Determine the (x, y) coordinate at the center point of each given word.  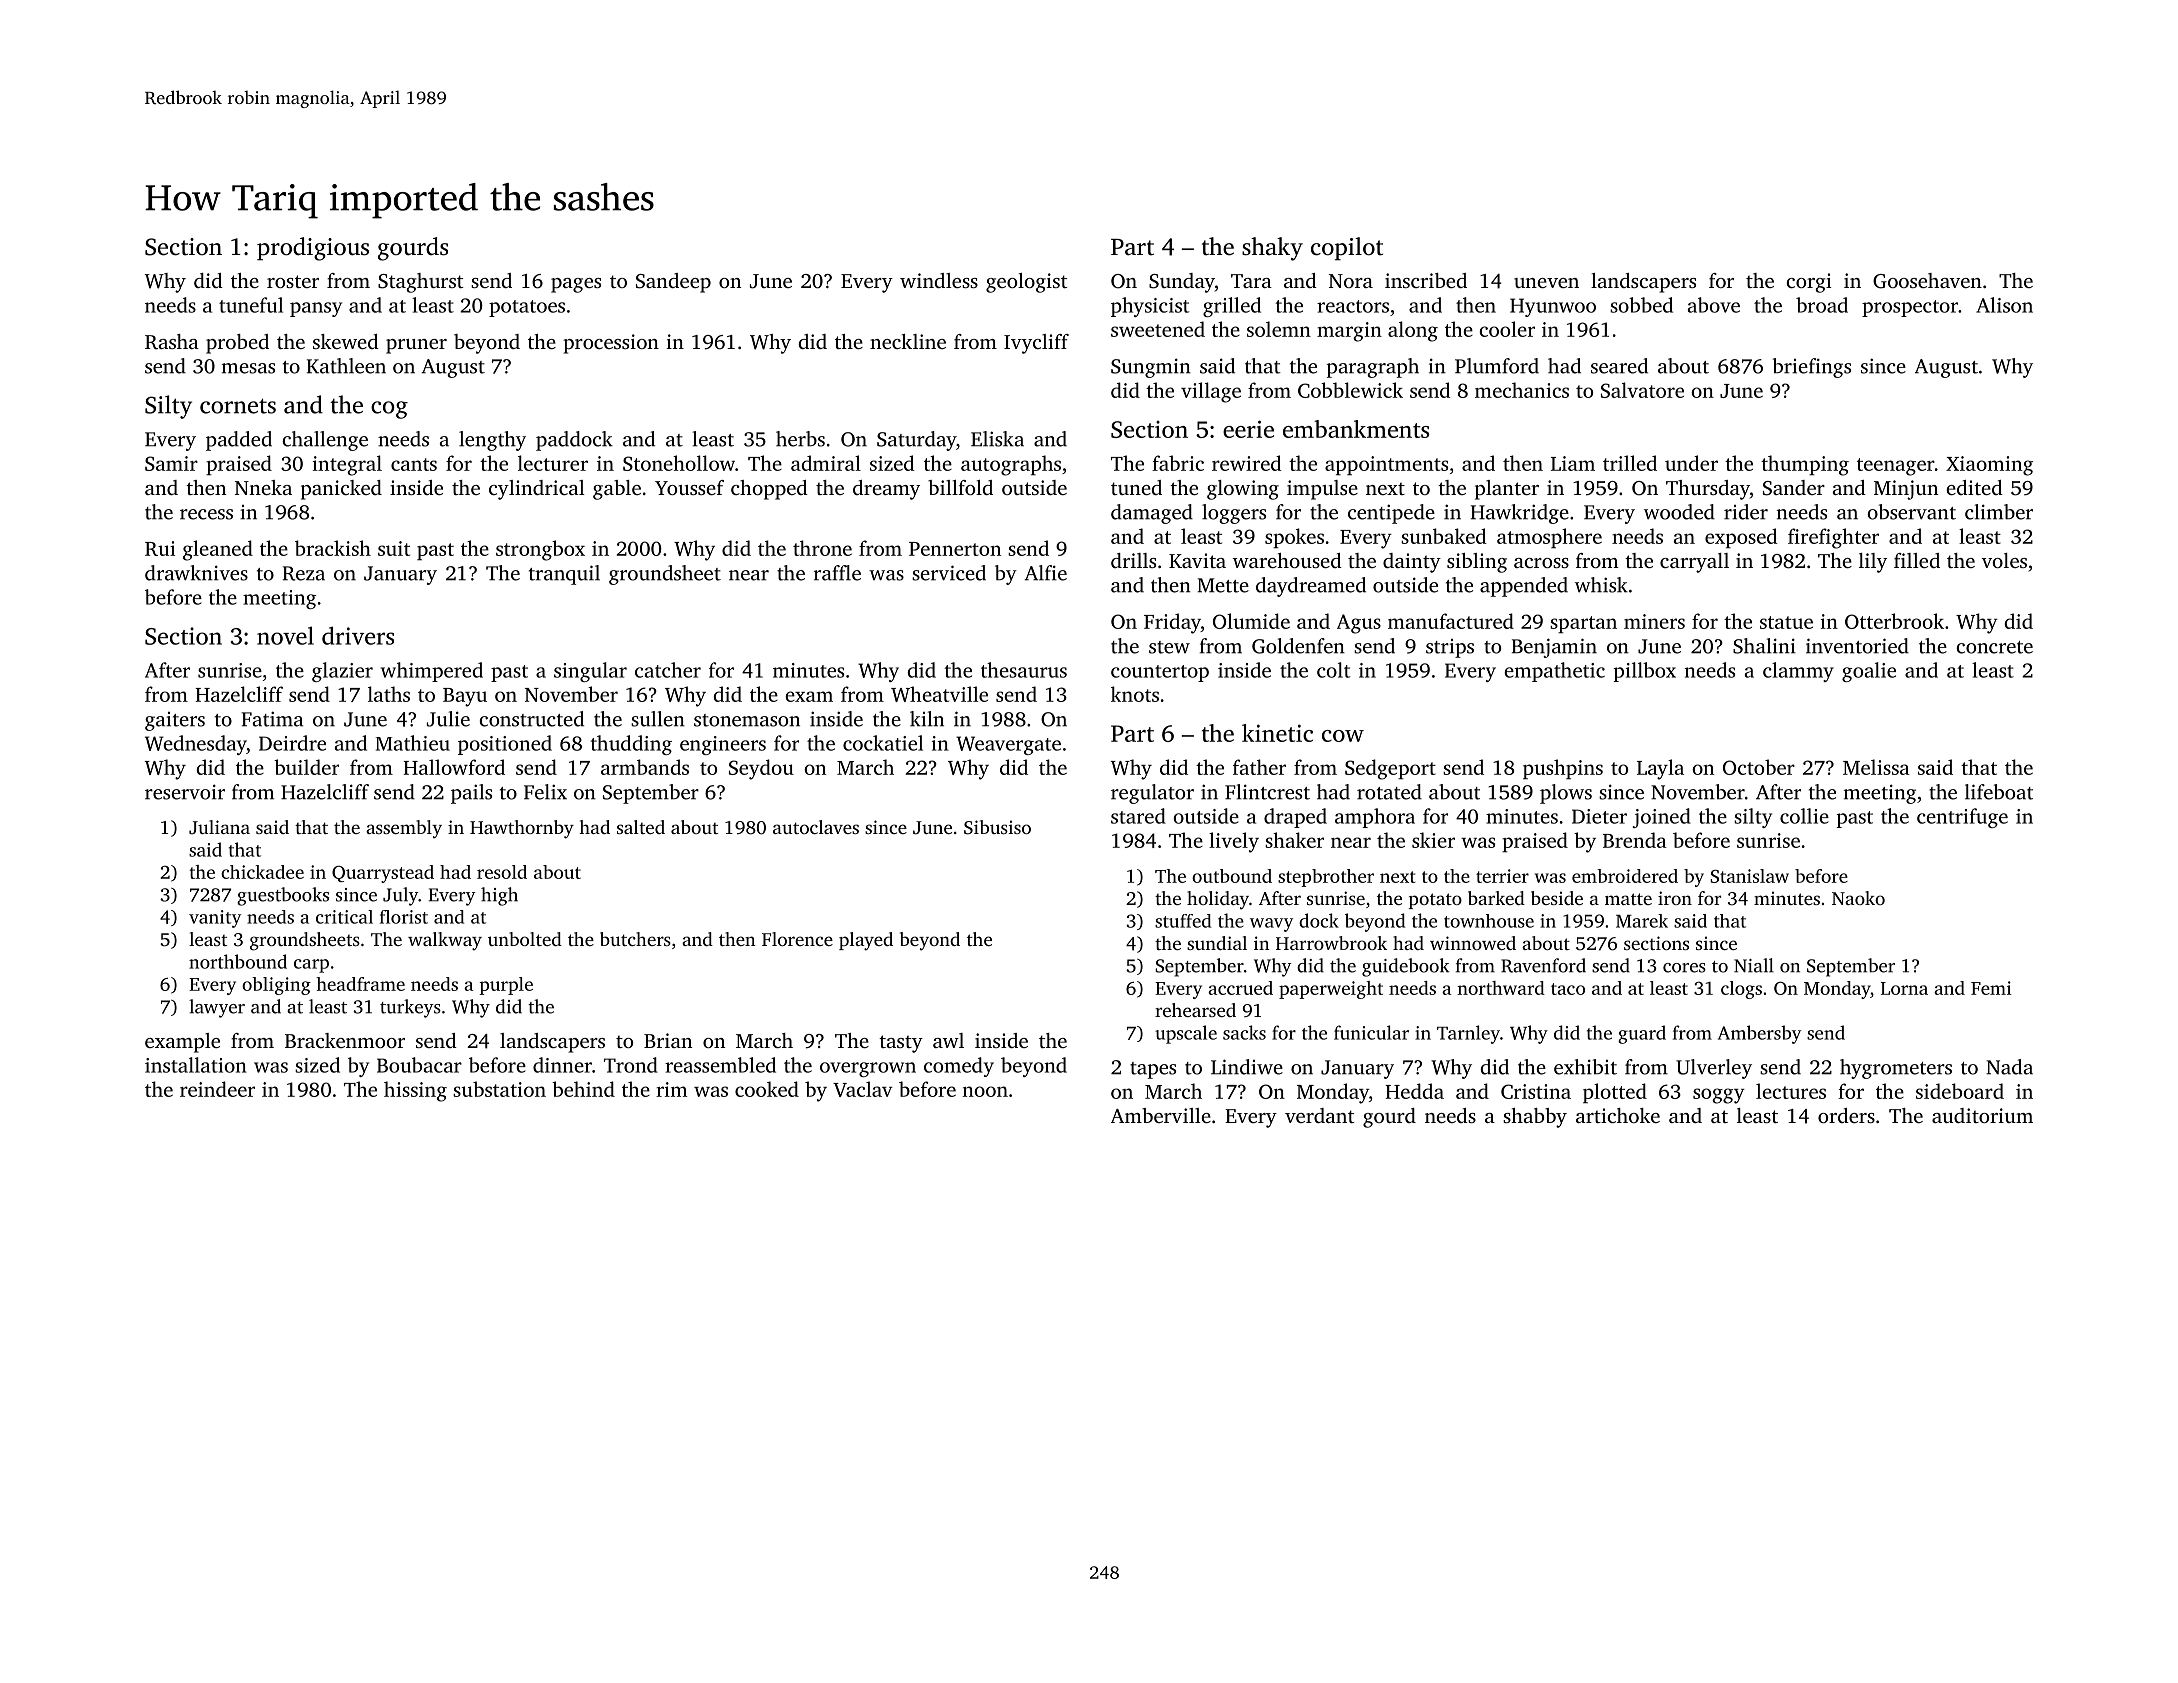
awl (948, 1040)
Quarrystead (383, 874)
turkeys (410, 1008)
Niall (1754, 965)
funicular (1371, 1032)
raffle (837, 573)
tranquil (564, 575)
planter (1507, 490)
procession (611, 344)
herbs (800, 439)
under (1691, 463)
